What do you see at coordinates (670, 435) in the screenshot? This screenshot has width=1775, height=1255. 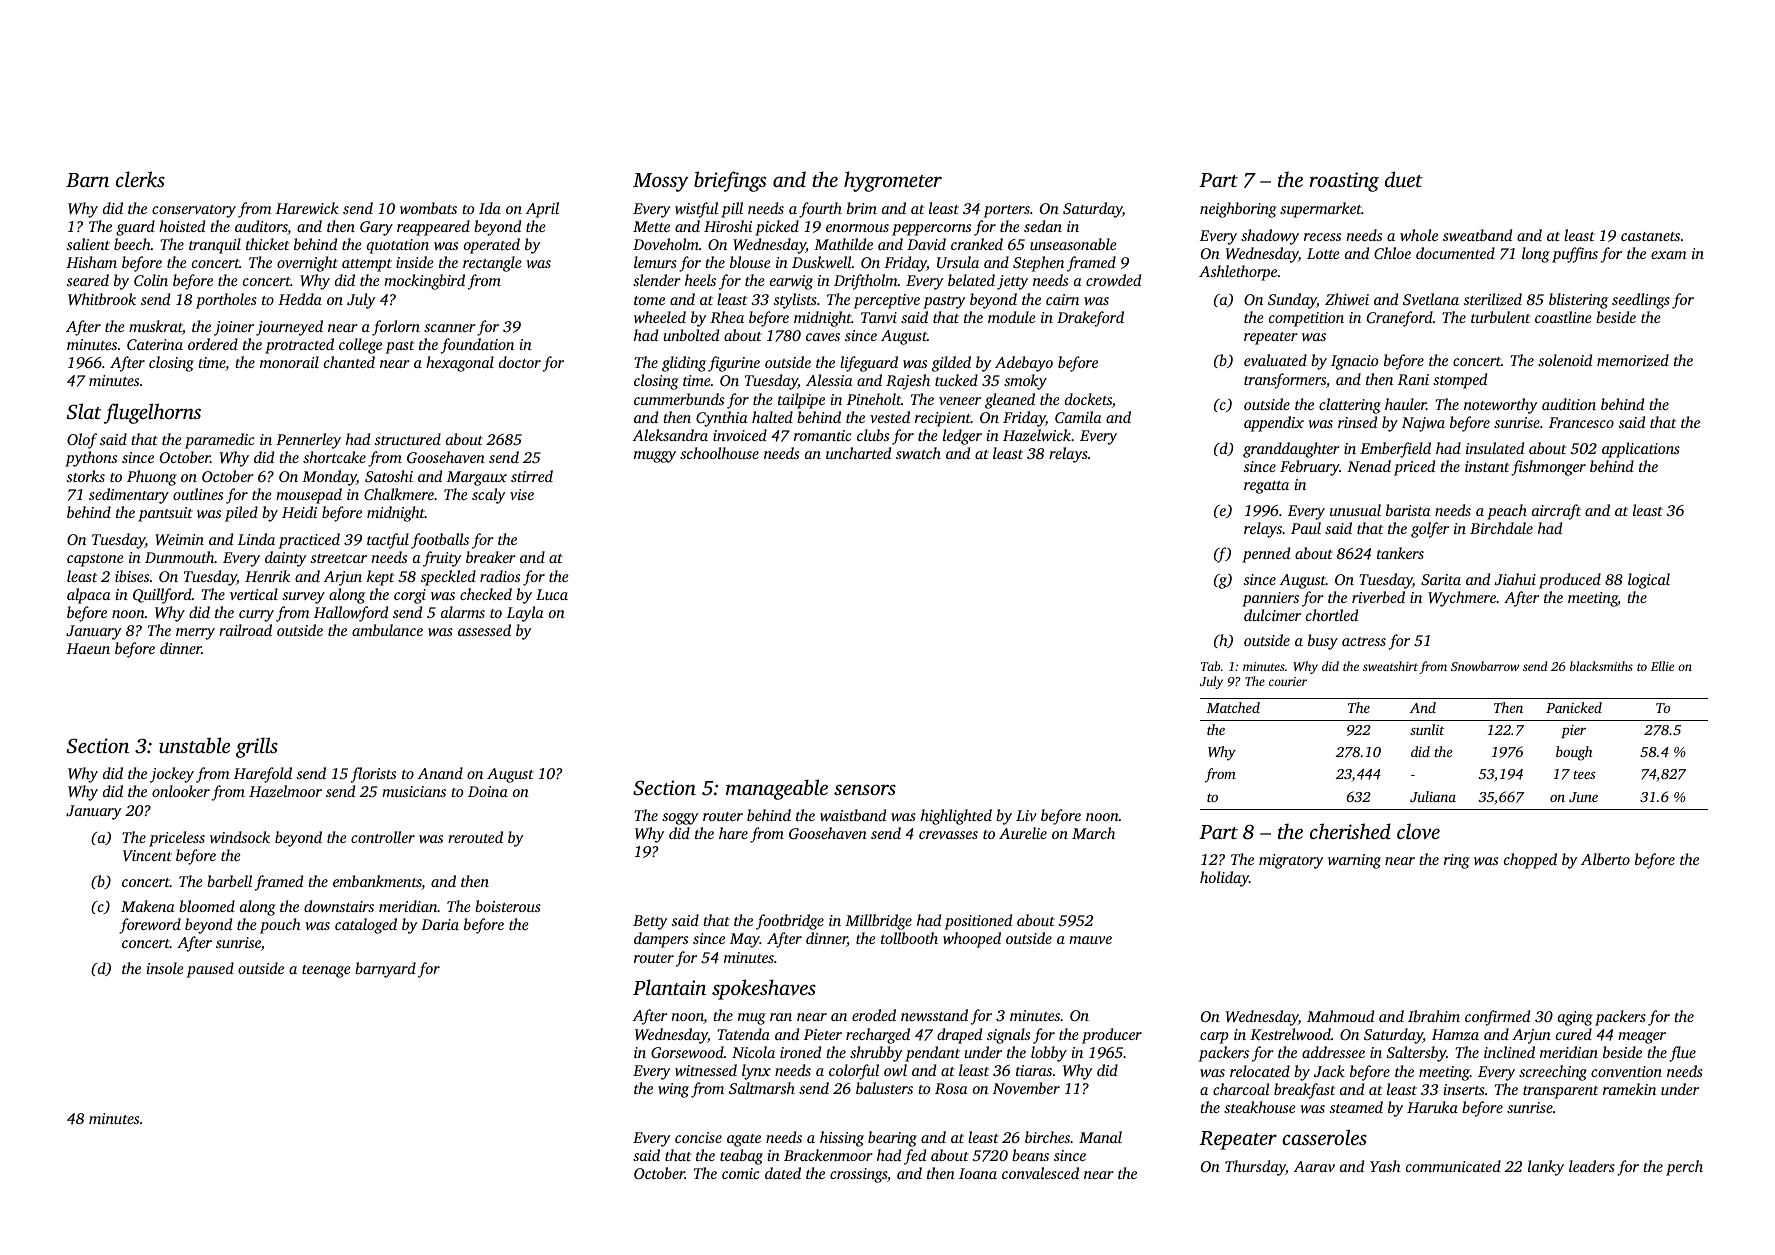 I see `Aleksandra` at bounding box center [670, 435].
